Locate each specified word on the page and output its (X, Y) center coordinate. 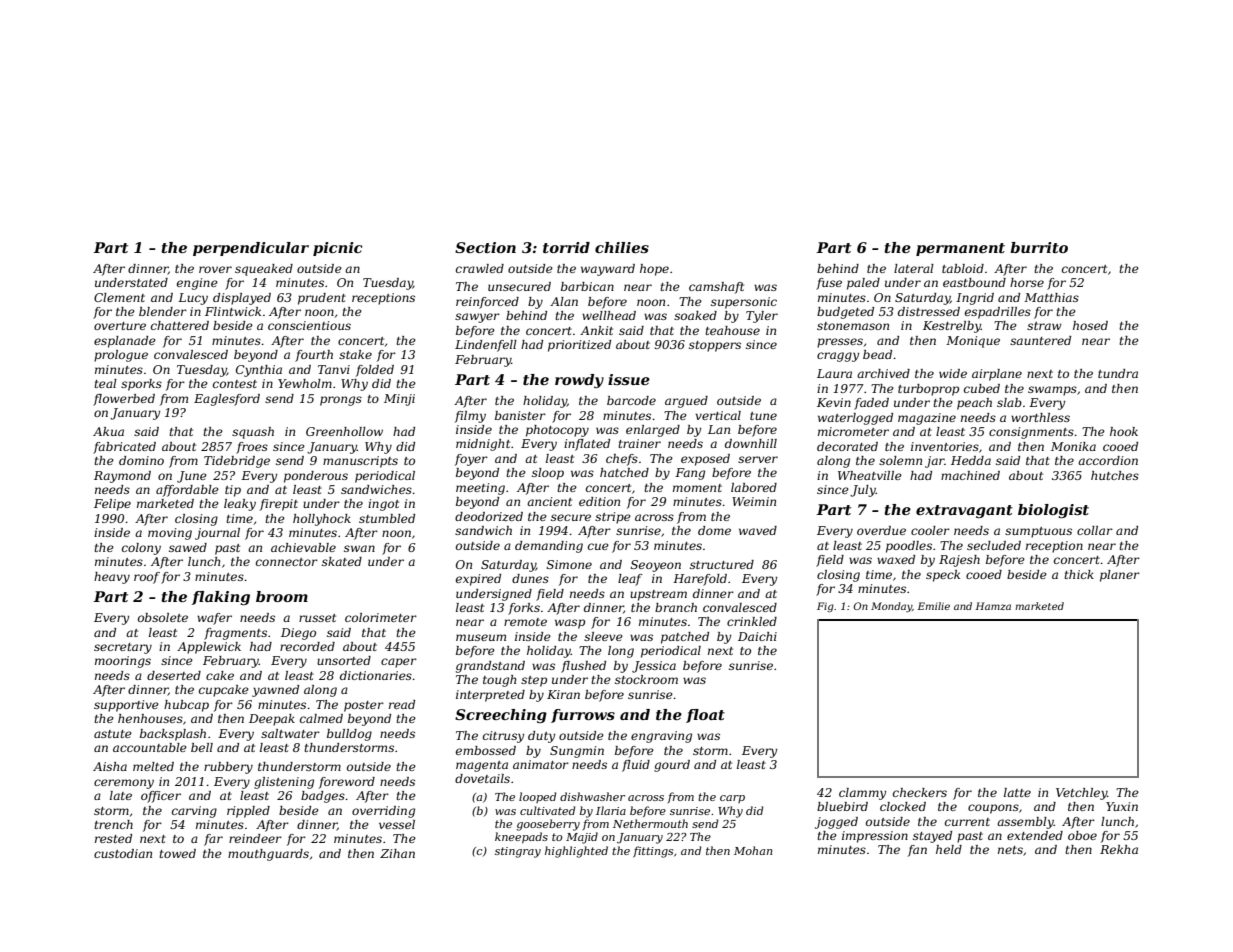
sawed (188, 547)
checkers (920, 792)
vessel (397, 824)
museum (481, 637)
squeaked (264, 270)
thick (1079, 574)
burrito (1039, 247)
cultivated (547, 810)
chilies (622, 247)
